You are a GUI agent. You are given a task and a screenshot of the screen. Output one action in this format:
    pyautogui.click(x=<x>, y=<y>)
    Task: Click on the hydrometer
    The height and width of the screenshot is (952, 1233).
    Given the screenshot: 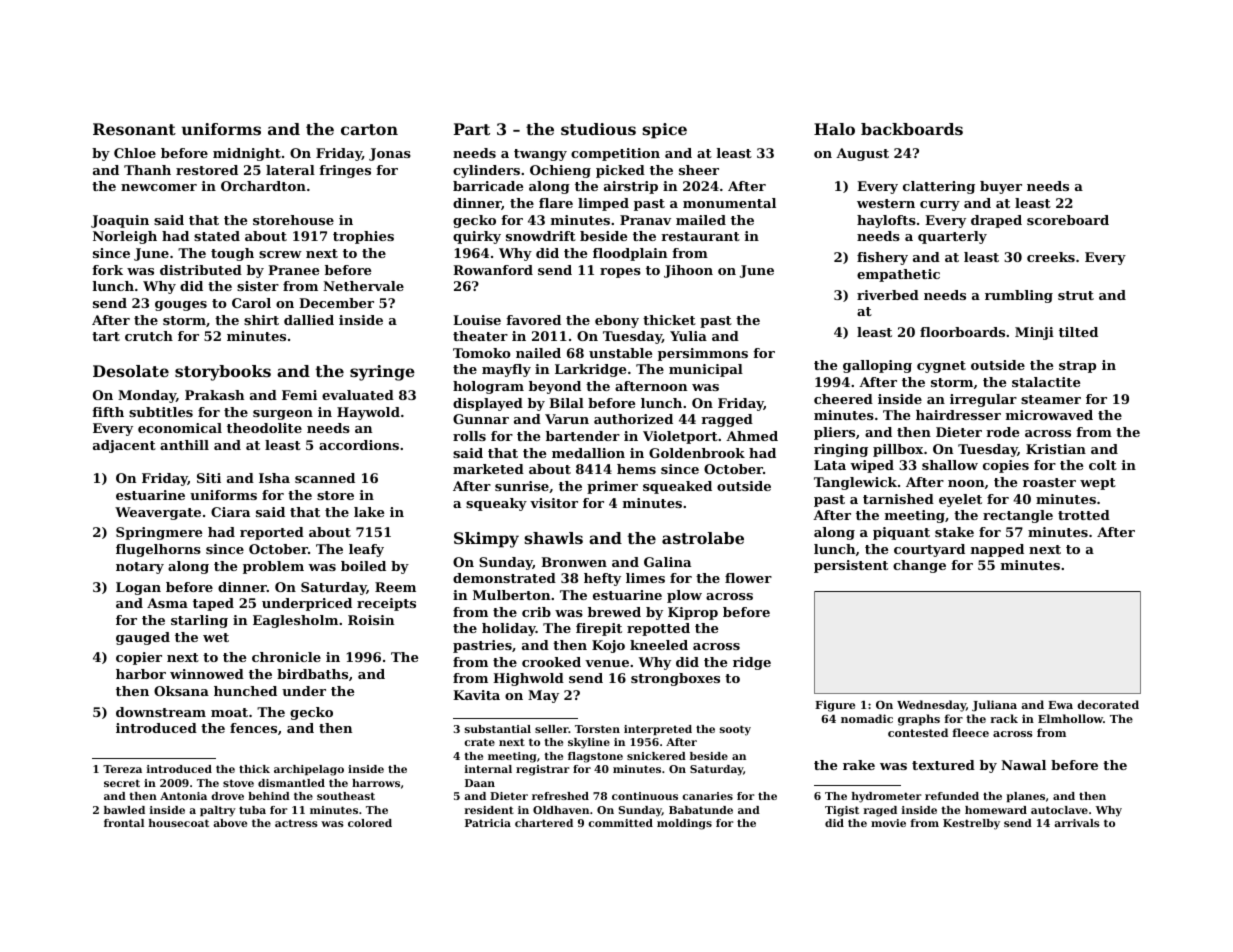 What is the action you would take?
    pyautogui.click(x=886, y=797)
